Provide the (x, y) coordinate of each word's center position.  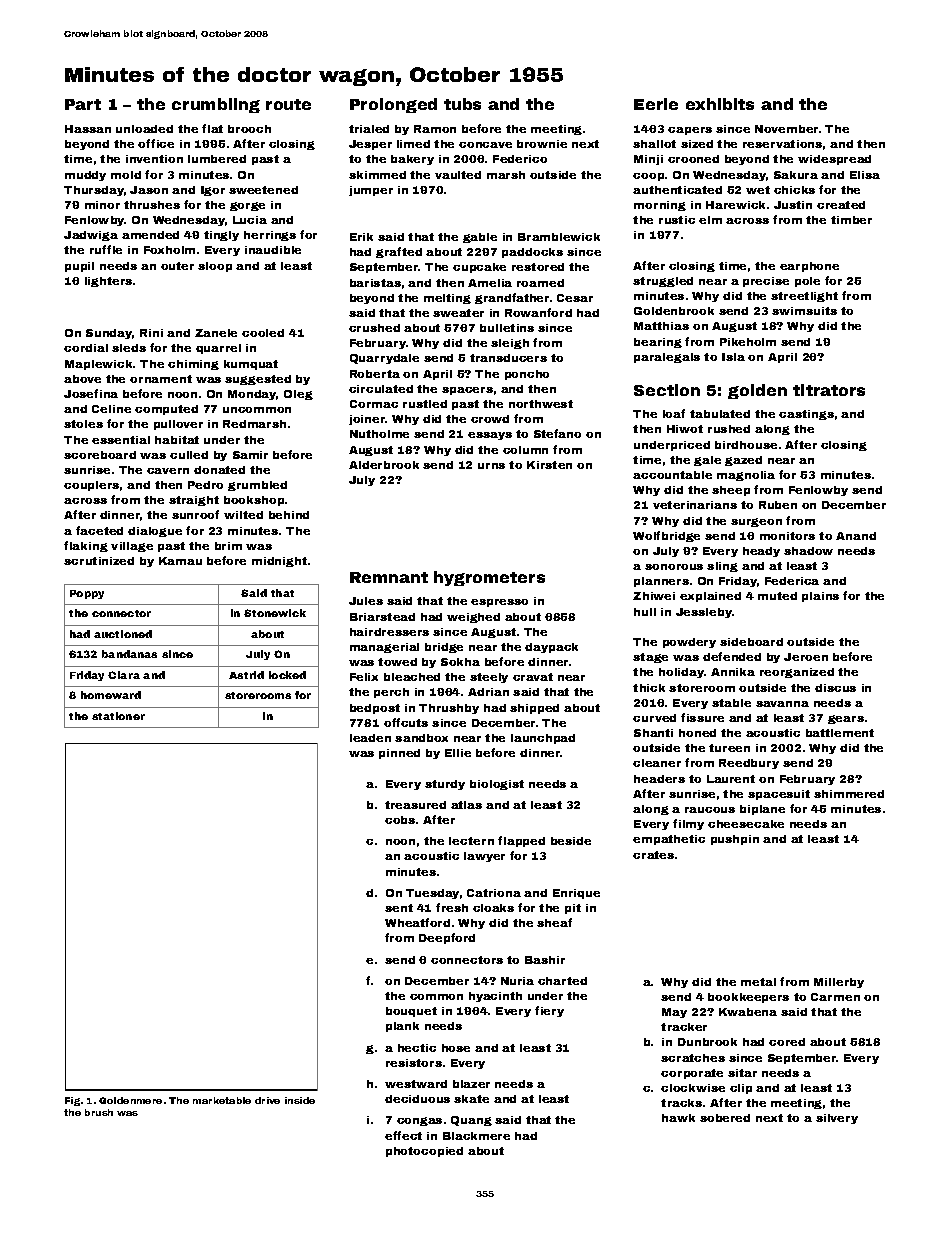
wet (758, 190)
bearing (658, 343)
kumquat (251, 365)
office (156, 143)
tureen (729, 748)
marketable (222, 1100)
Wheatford (417, 922)
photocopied (424, 1152)
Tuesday (432, 894)
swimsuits (804, 311)
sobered (725, 1118)
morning (660, 206)
